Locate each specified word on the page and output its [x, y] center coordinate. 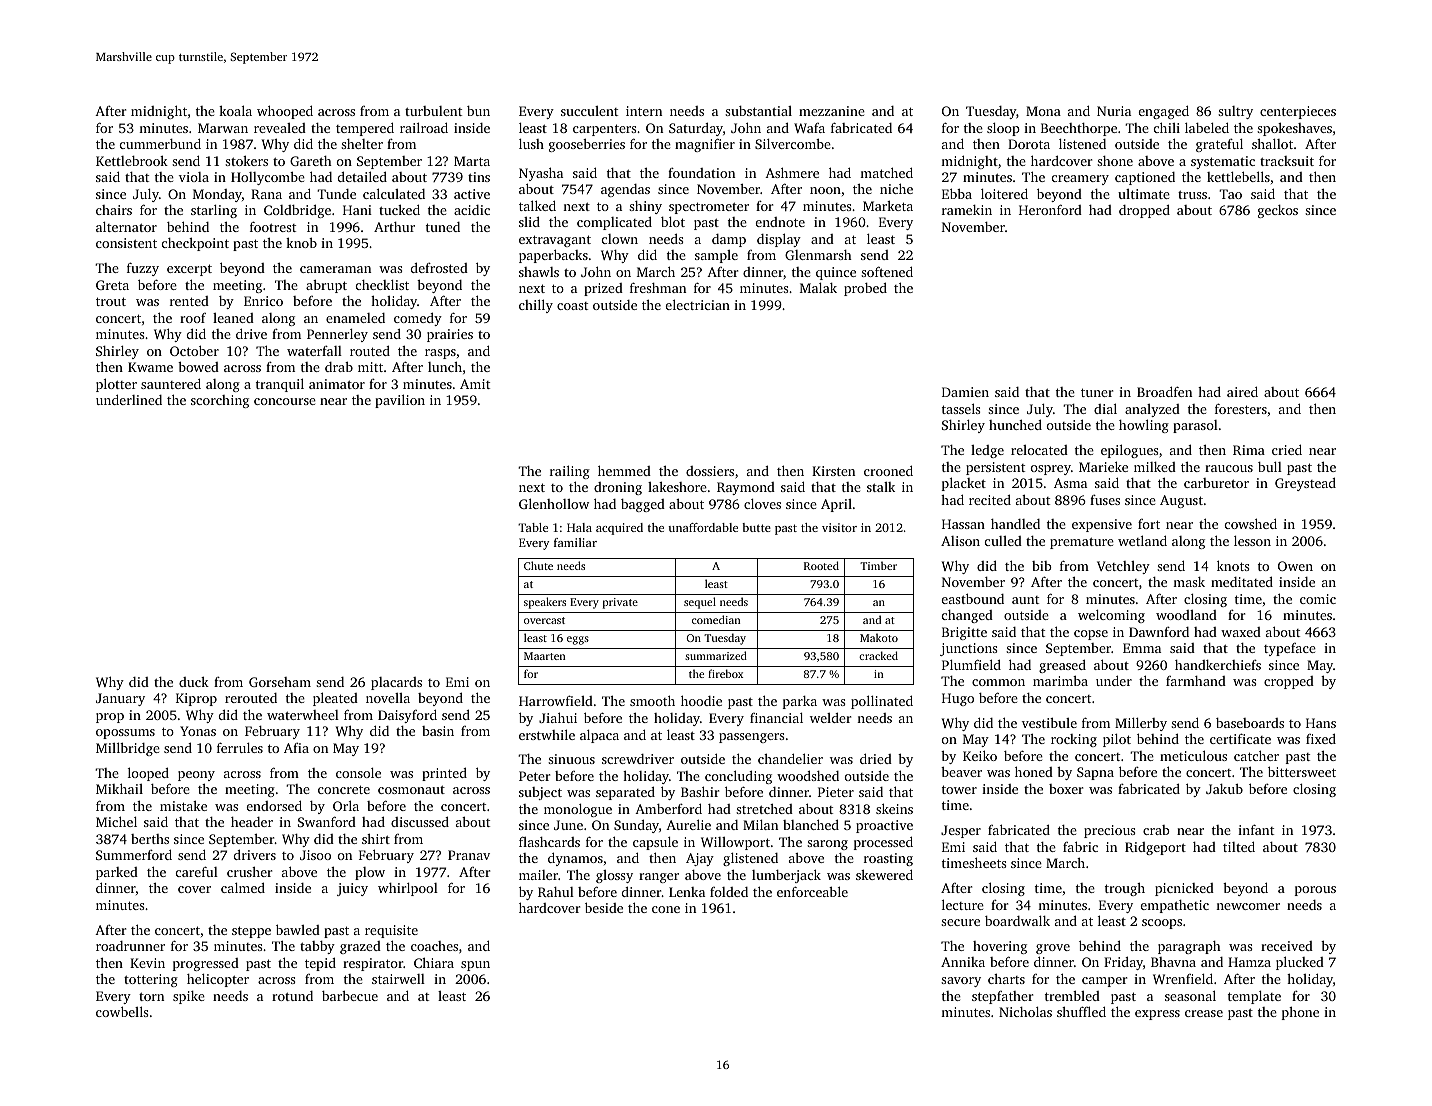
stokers [246, 161]
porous [1315, 891]
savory [961, 982]
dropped [1144, 211]
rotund [292, 996]
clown [620, 239]
